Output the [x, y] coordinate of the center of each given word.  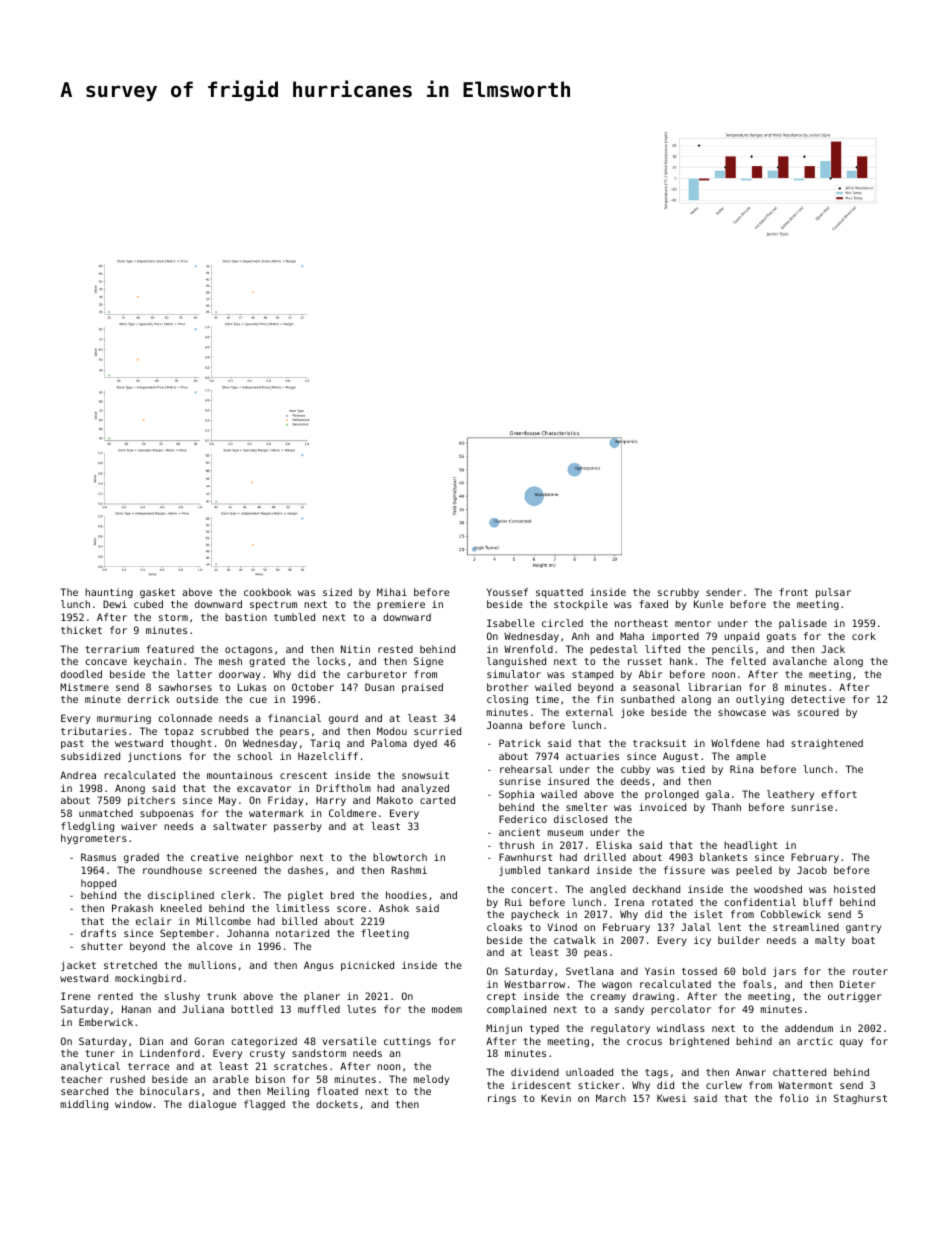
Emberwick [106, 1022]
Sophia [516, 795]
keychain [157, 662]
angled [608, 890]
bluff [818, 902]
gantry [863, 928]
